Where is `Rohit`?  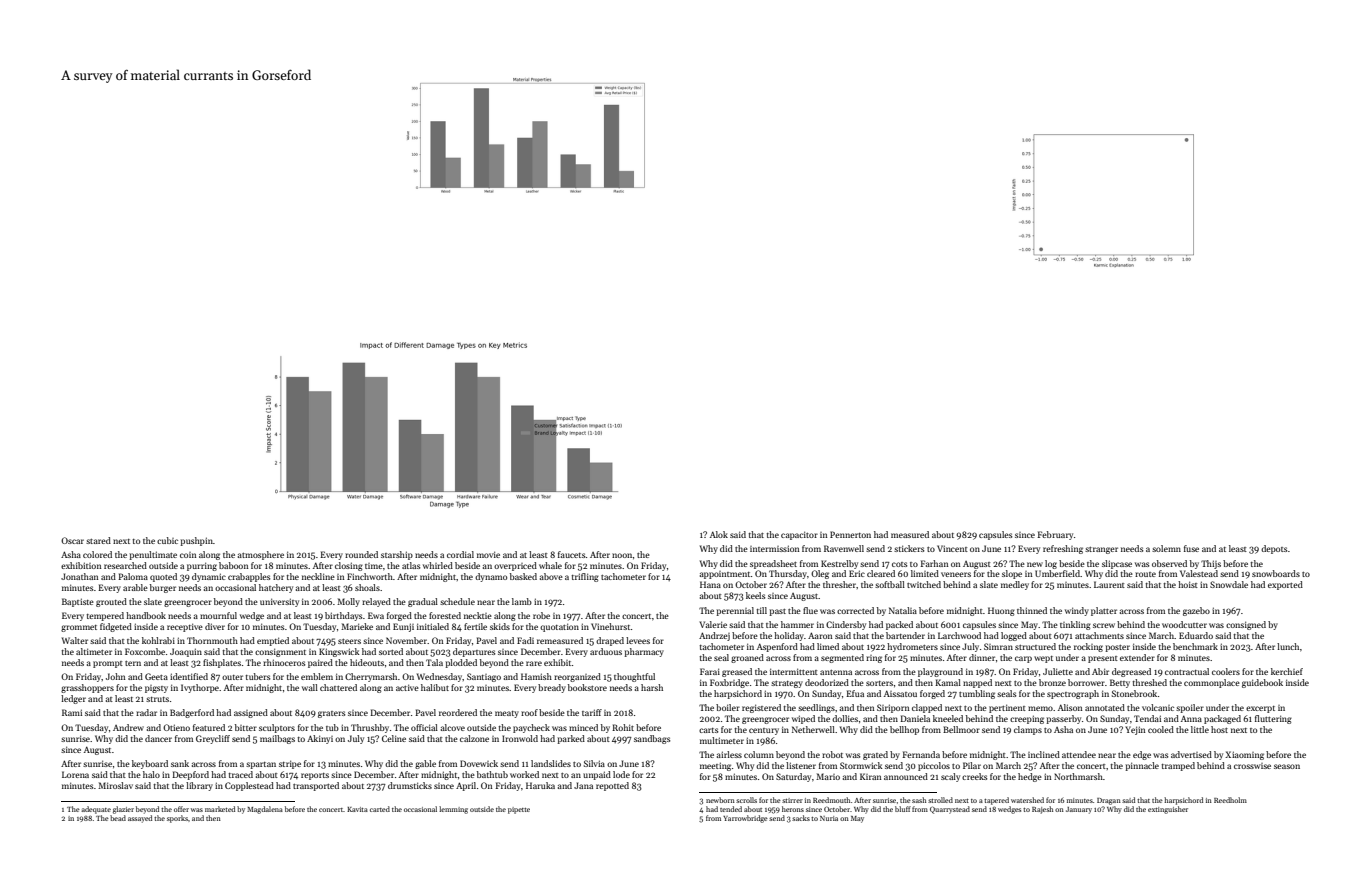 Rohit is located at coordinates (623, 727).
